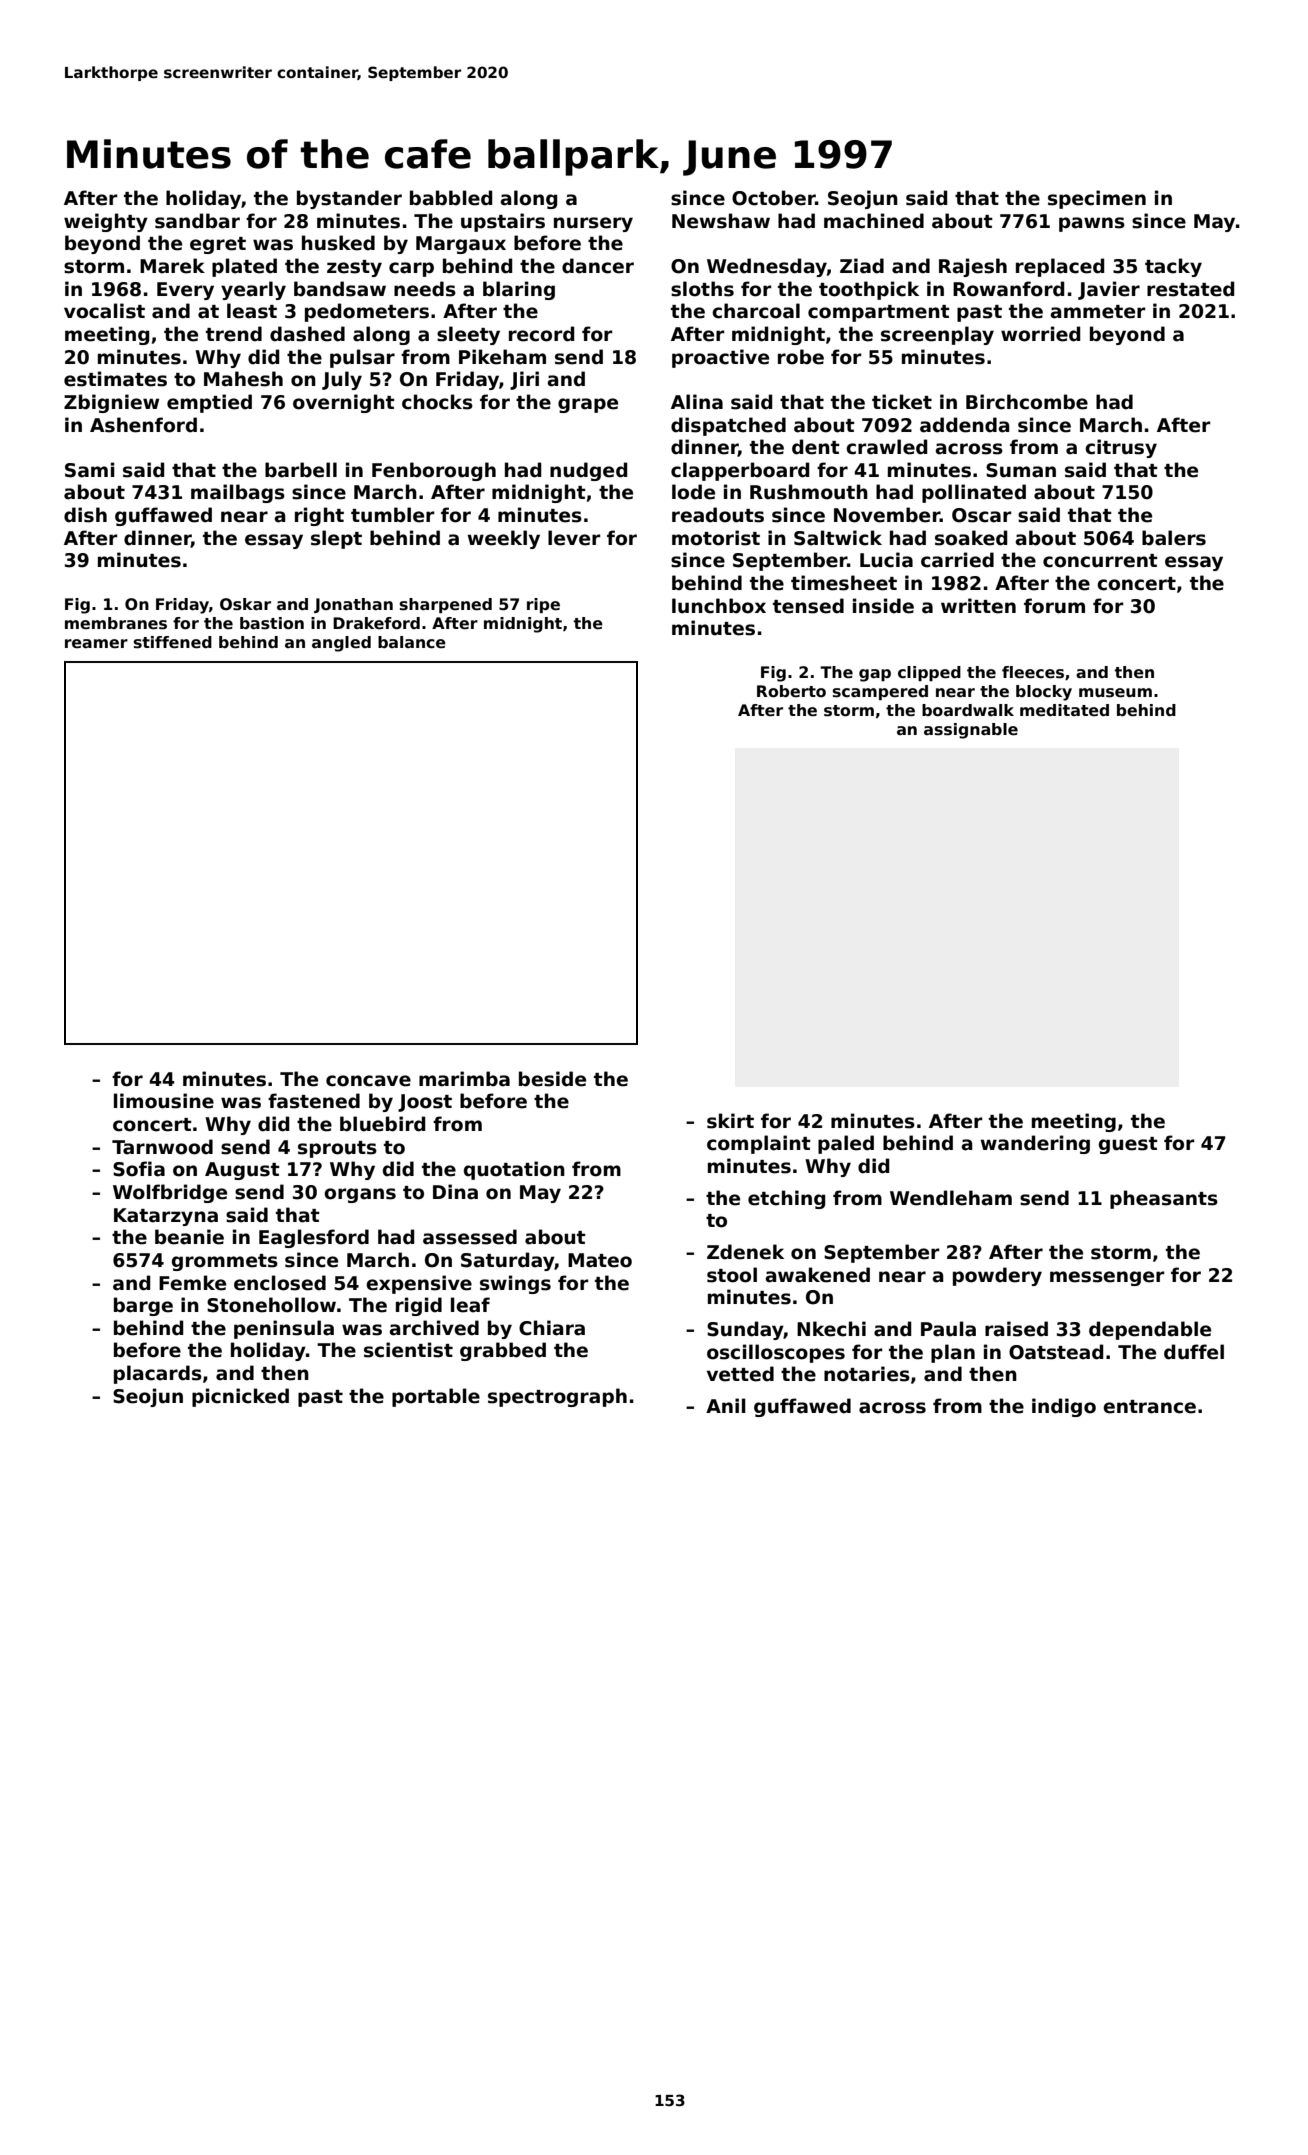 This screenshot has width=1308, height=2155. I want to click on babbled, so click(451, 198).
